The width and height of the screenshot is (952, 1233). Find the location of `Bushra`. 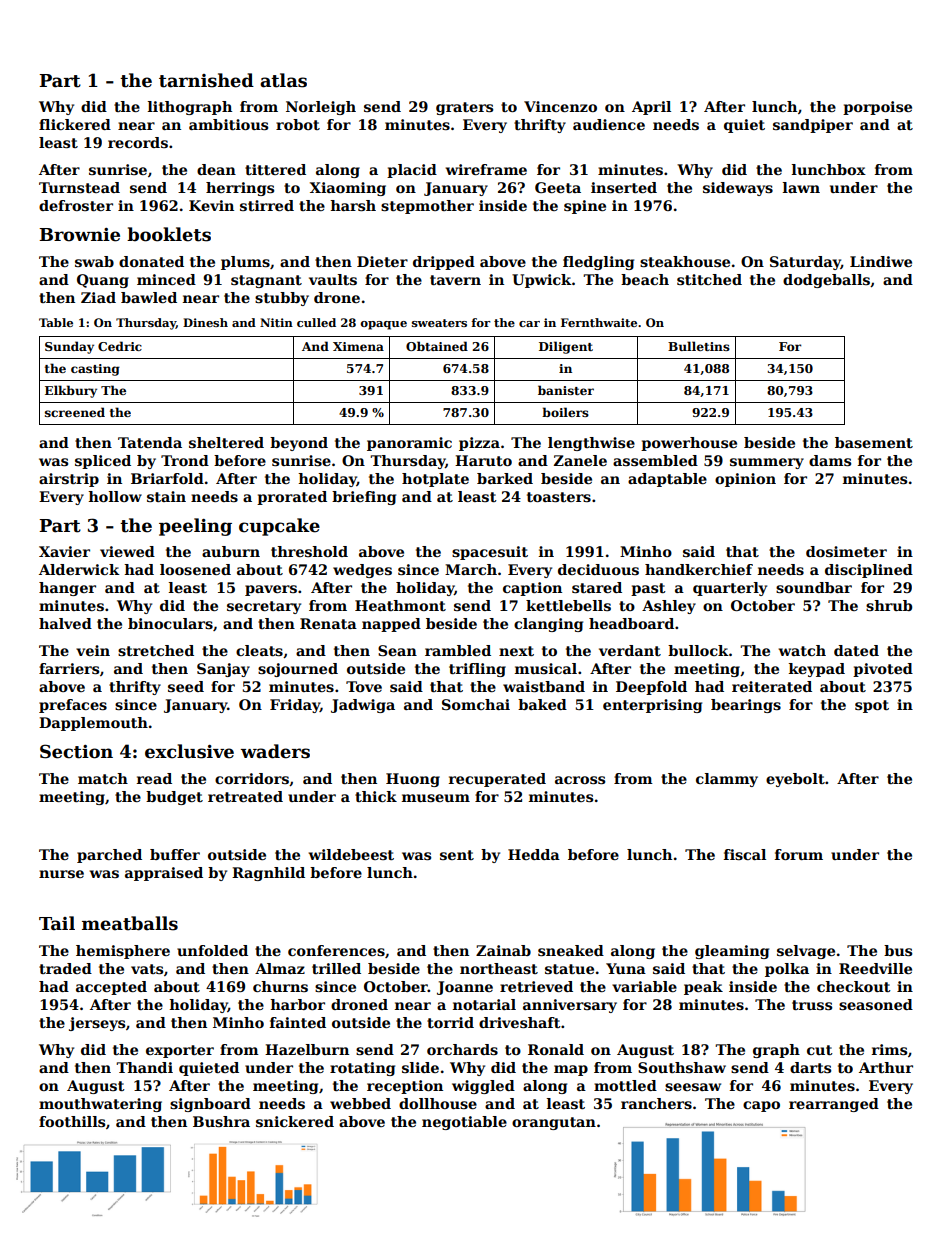

Bushra is located at coordinates (221, 1121).
